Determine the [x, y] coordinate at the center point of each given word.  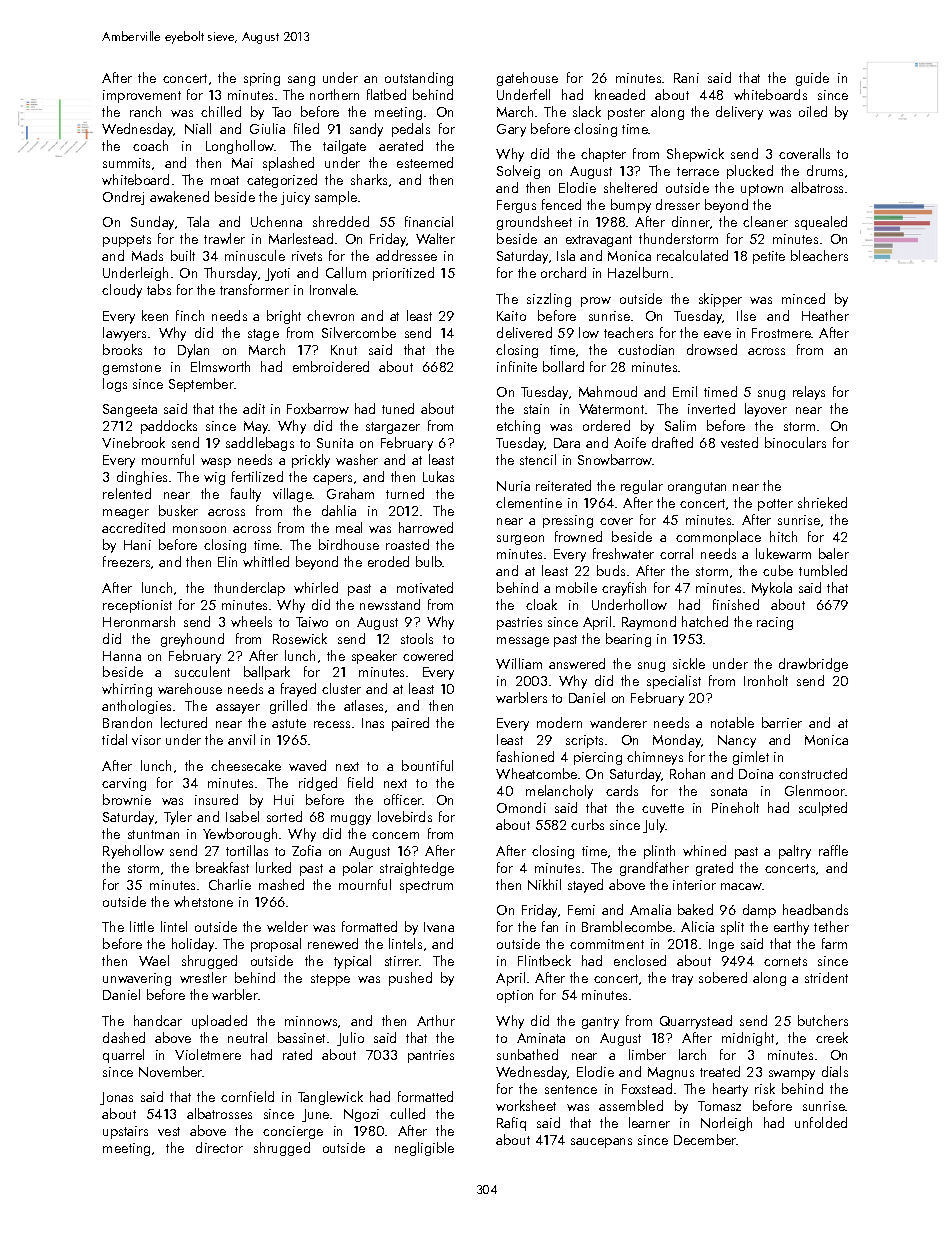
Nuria [513, 486]
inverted [711, 408]
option [515, 996]
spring [262, 79]
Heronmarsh [139, 621]
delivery [739, 113]
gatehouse [527, 79]
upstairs [125, 1132]
